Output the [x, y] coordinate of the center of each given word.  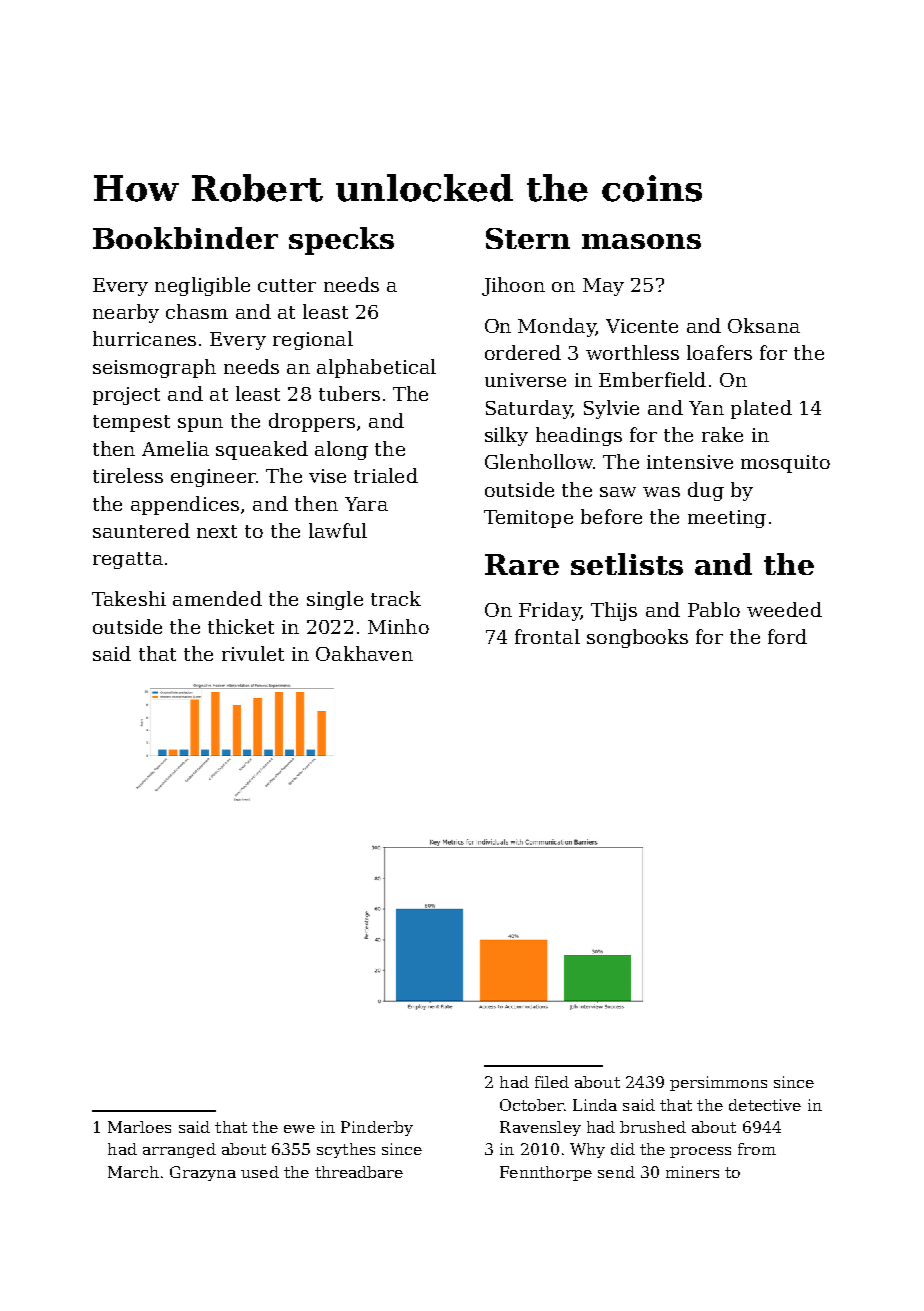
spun [200, 425]
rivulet [253, 653]
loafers [719, 352]
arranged [179, 1150]
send [616, 1172]
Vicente [642, 326]
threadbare [359, 1172]
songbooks [637, 638]
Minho [398, 626]
